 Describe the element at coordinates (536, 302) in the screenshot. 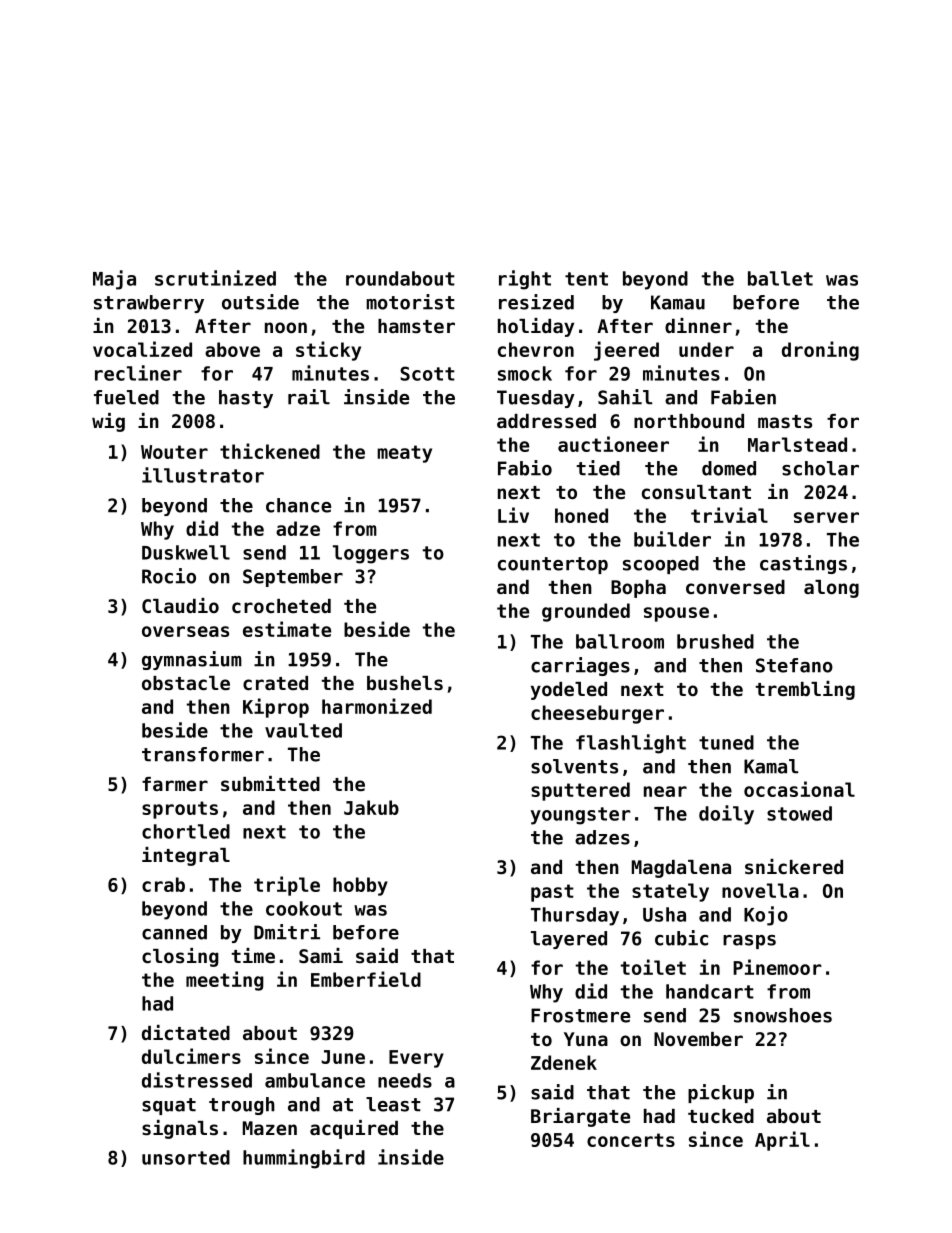

I see `resized` at that location.
